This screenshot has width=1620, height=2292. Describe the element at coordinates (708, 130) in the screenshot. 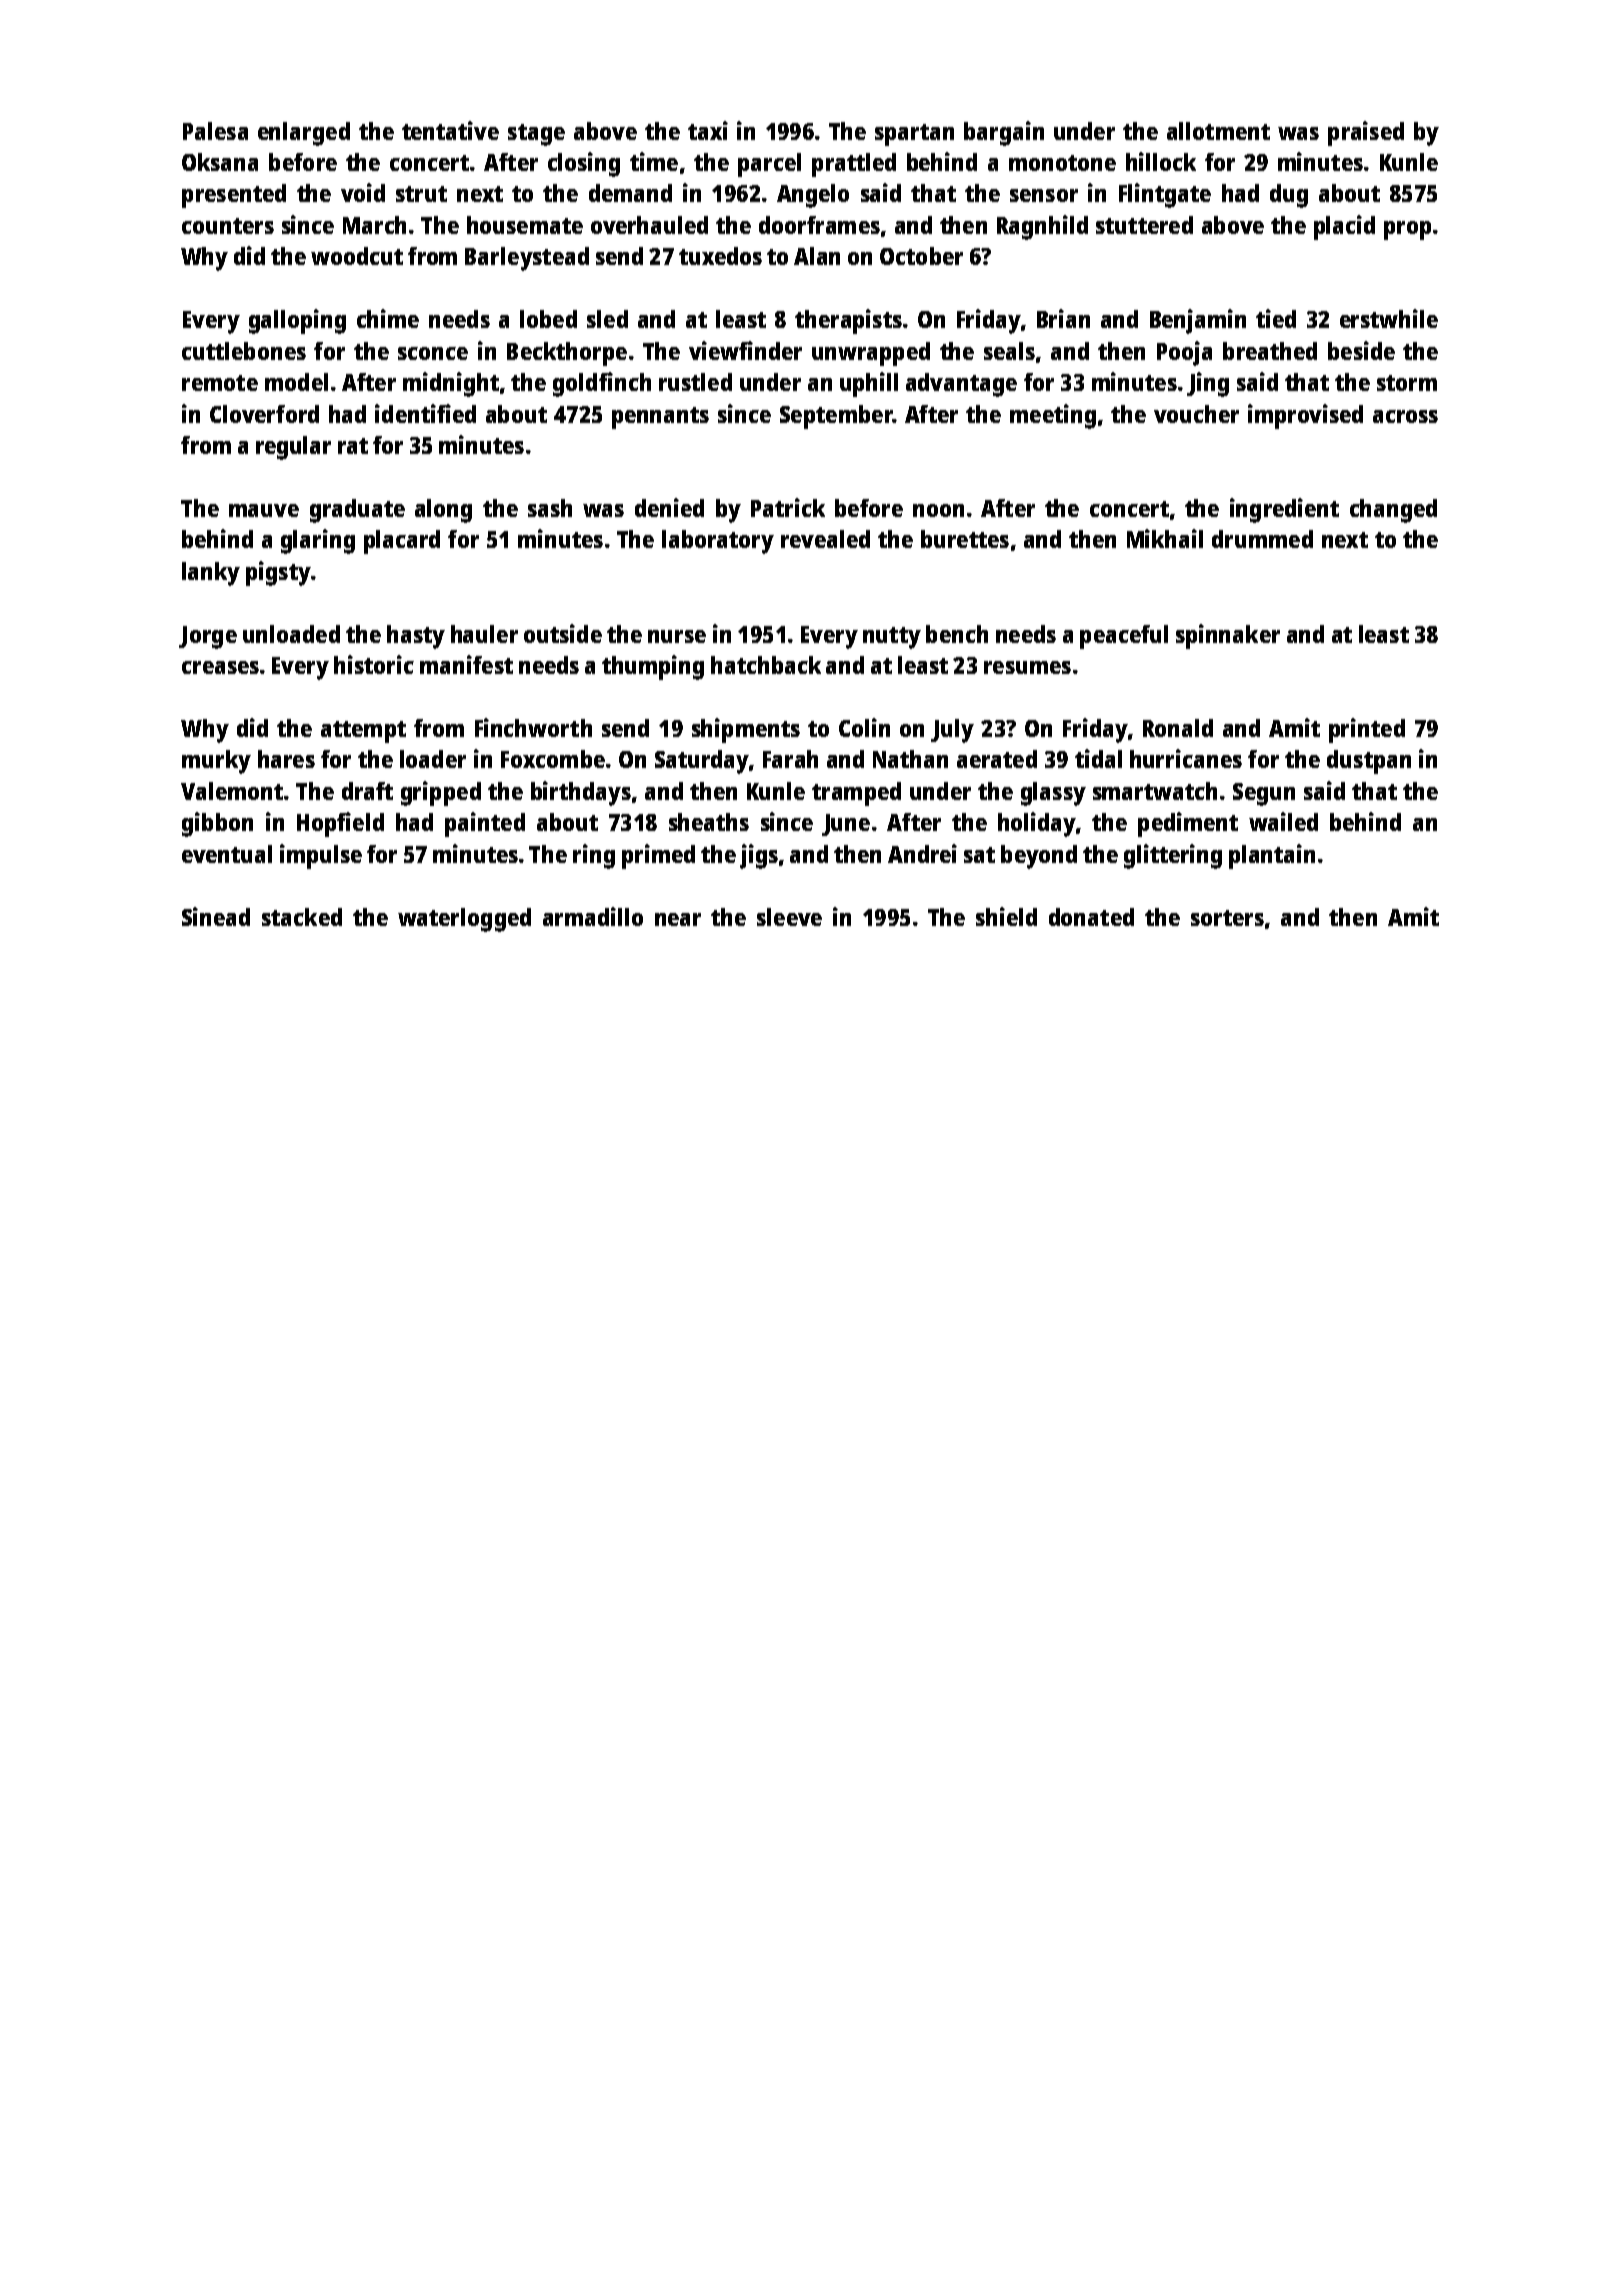

I see `taxi` at that location.
